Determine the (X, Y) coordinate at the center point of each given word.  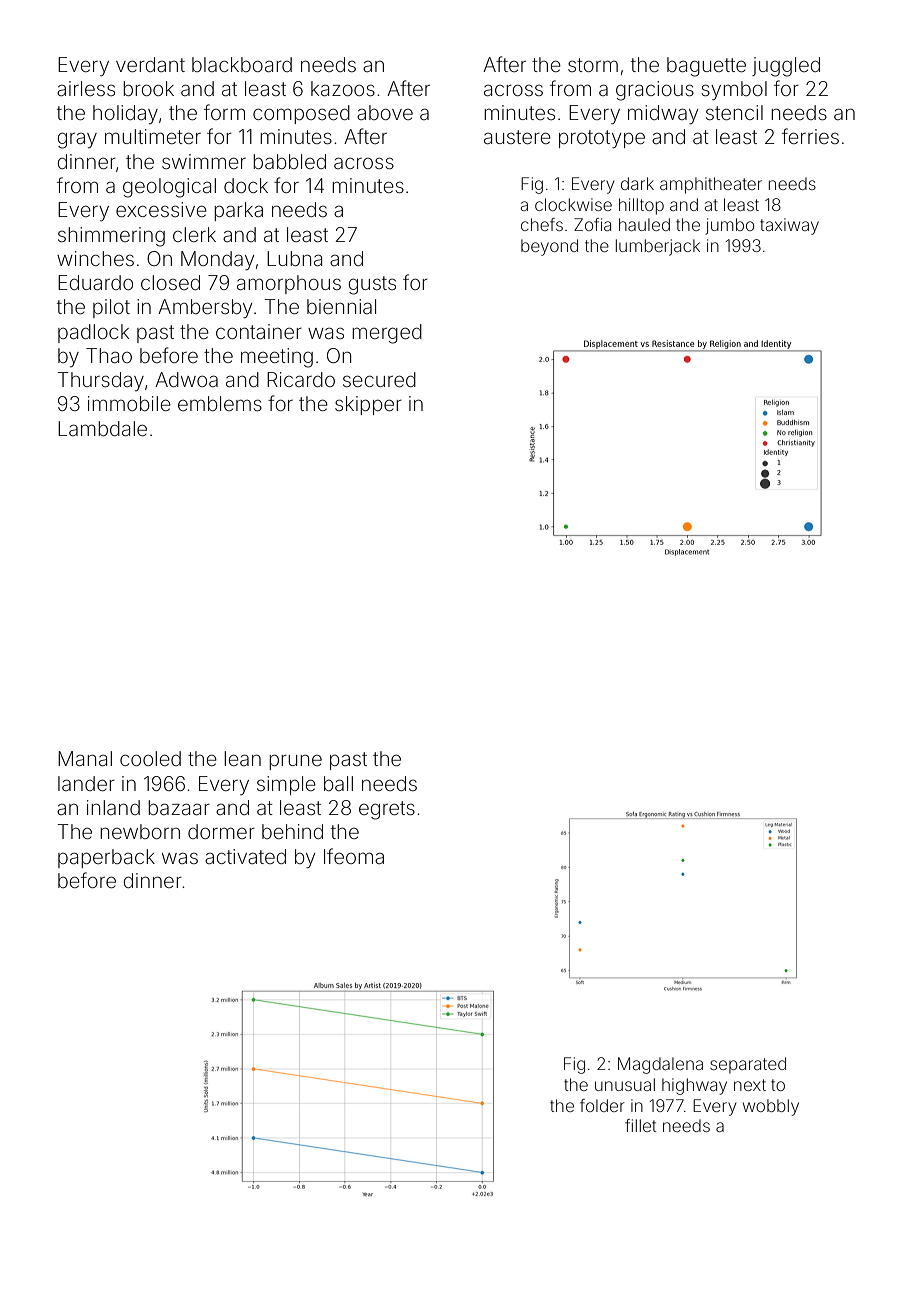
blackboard (242, 64)
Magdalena (660, 1065)
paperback (106, 858)
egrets (387, 810)
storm (593, 65)
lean (242, 758)
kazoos (343, 88)
